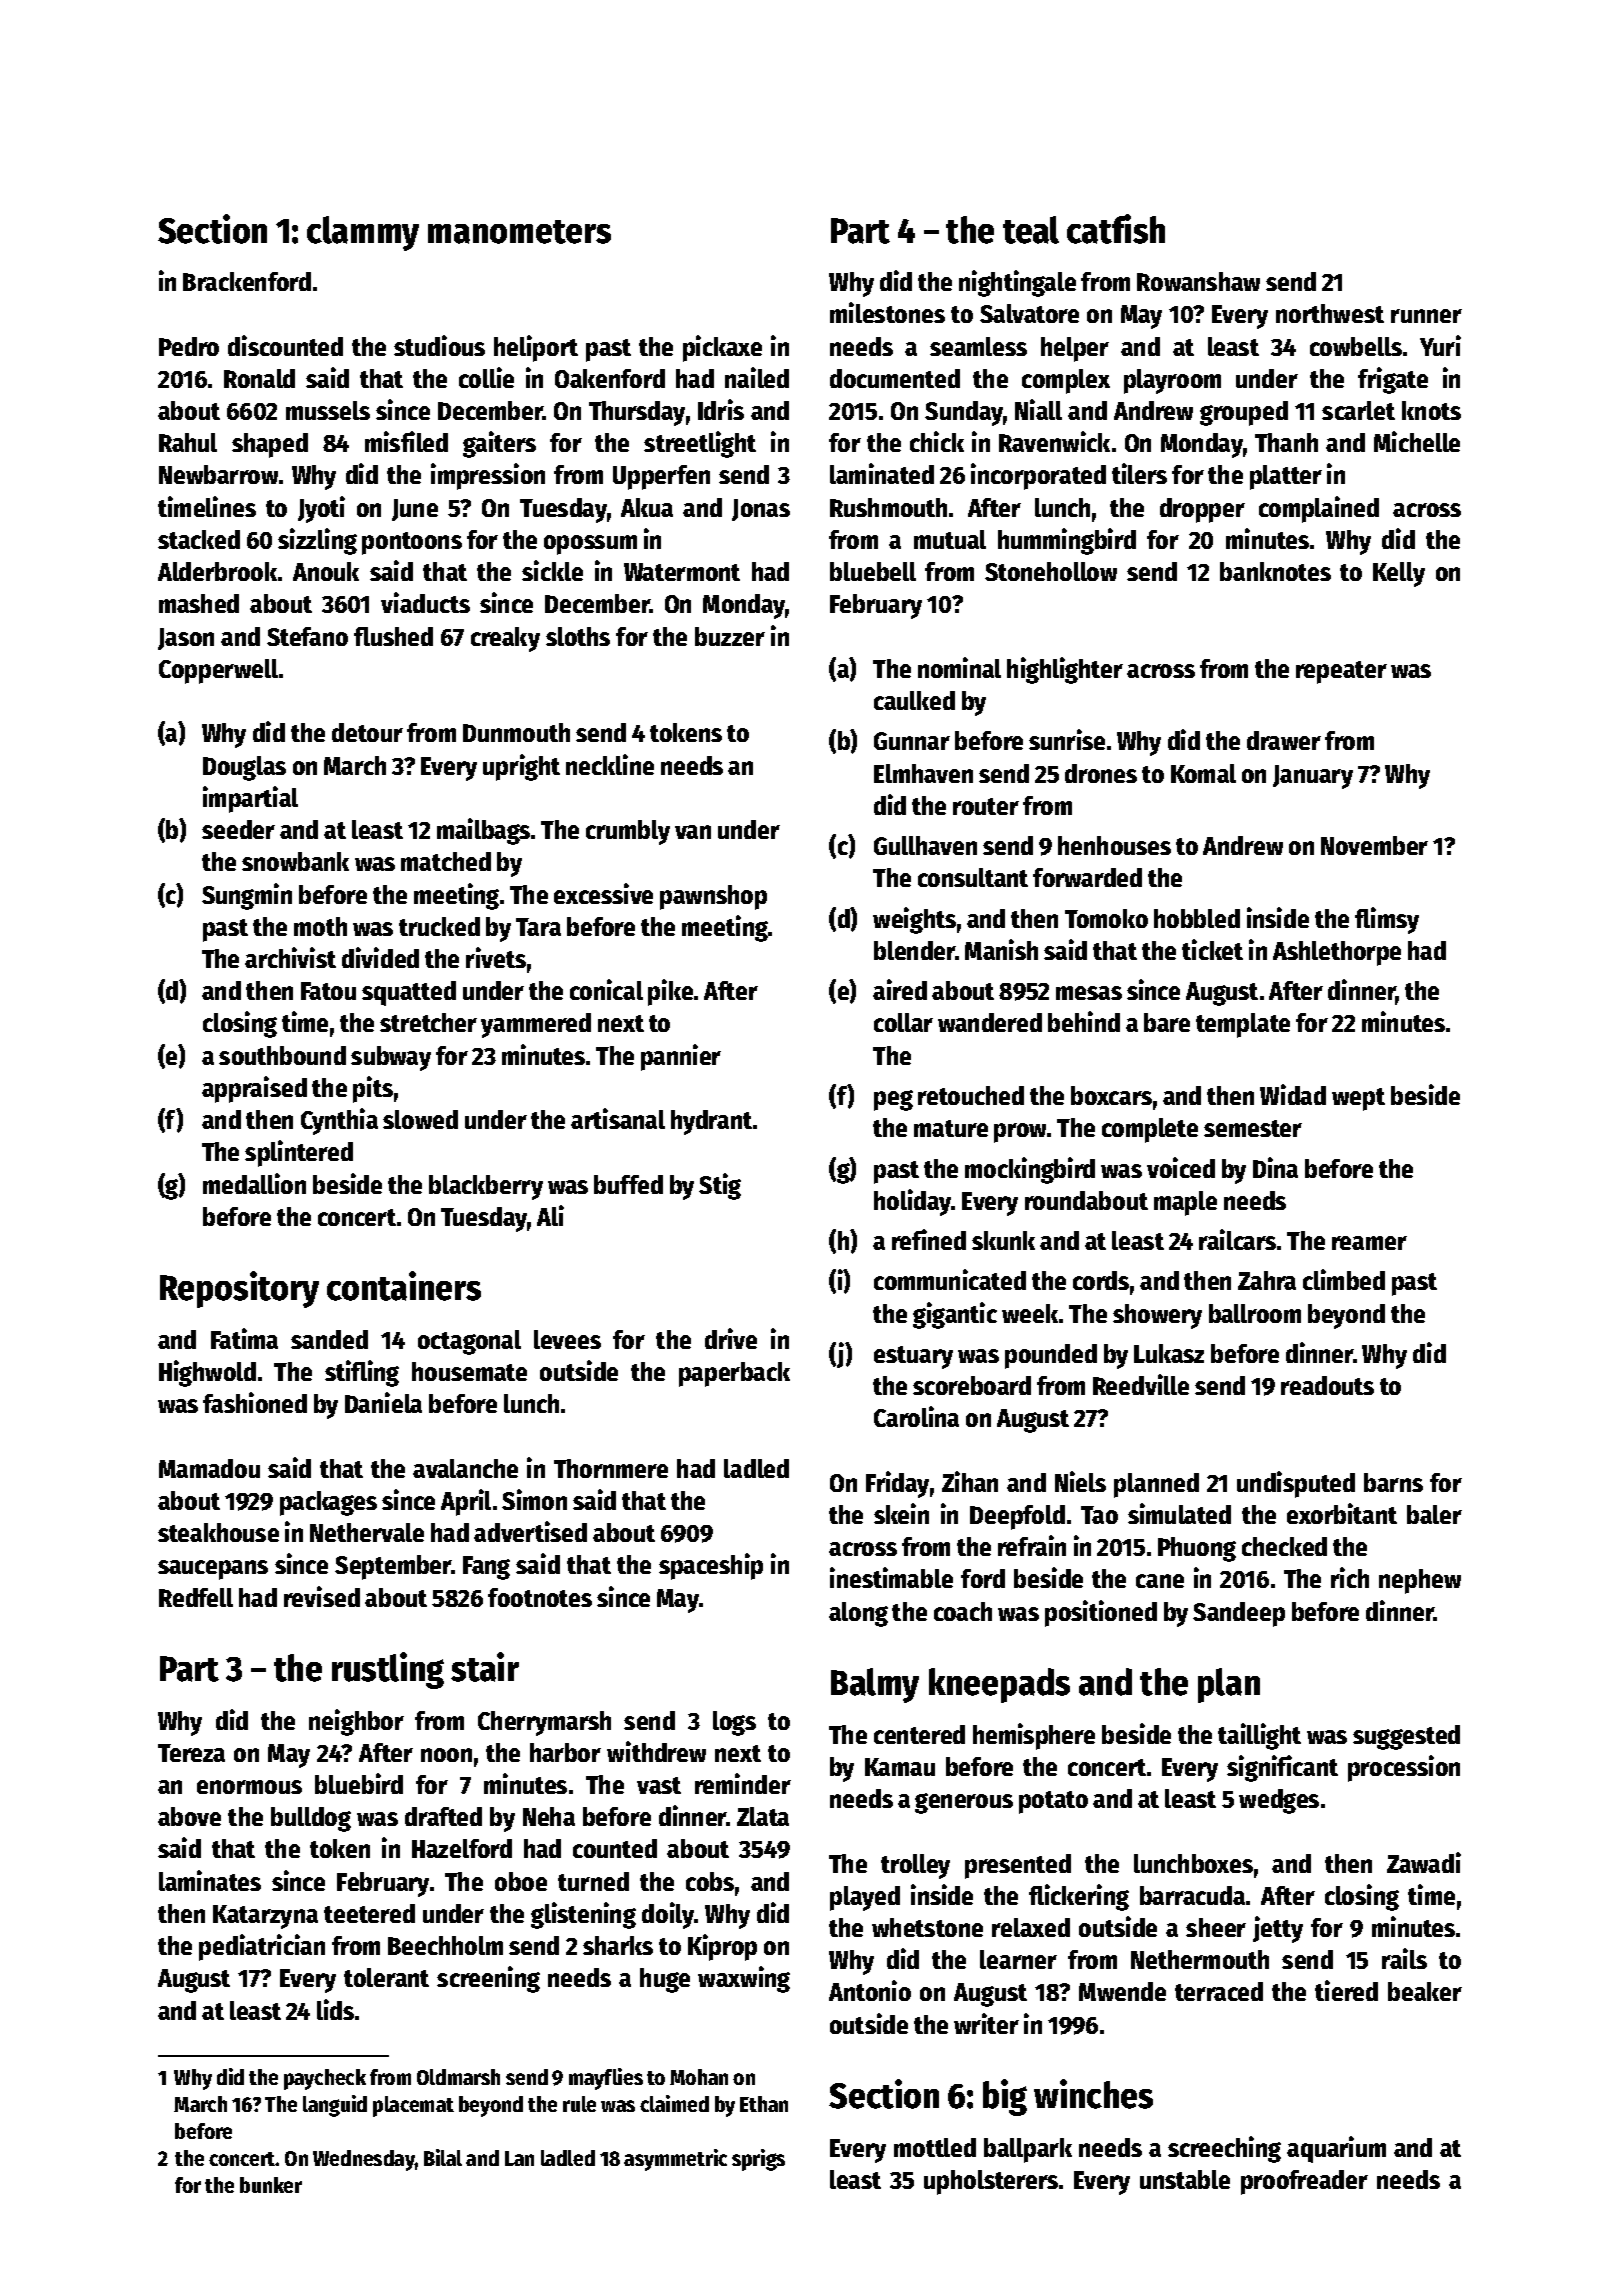 Image resolution: width=1620 pixels, height=2292 pixels. What do you see at coordinates (858, 1614) in the screenshot?
I see `along` at bounding box center [858, 1614].
